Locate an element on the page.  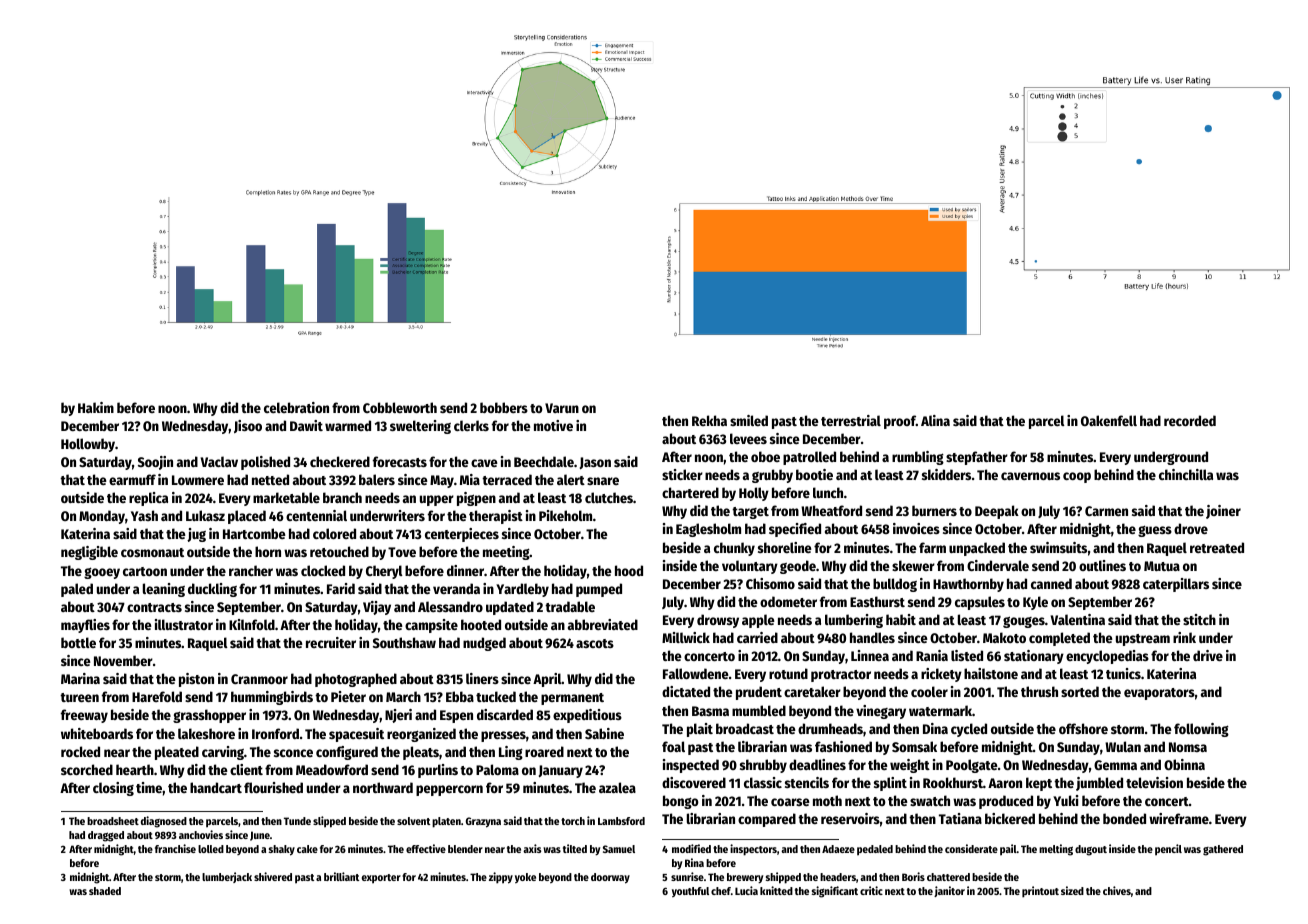
janitor is located at coordinates (949, 891).
